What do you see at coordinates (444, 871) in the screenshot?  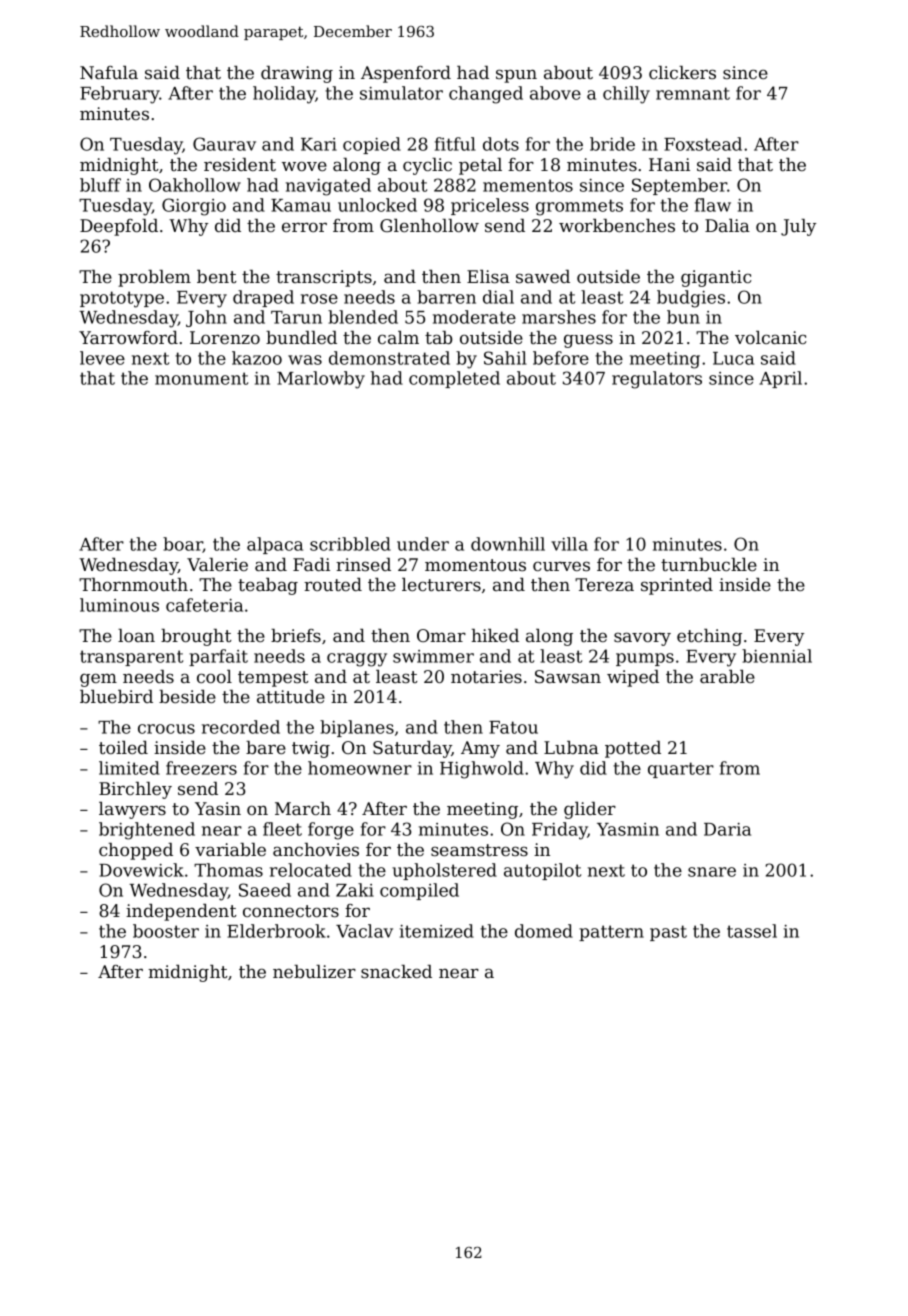 I see `upholstered` at bounding box center [444, 871].
